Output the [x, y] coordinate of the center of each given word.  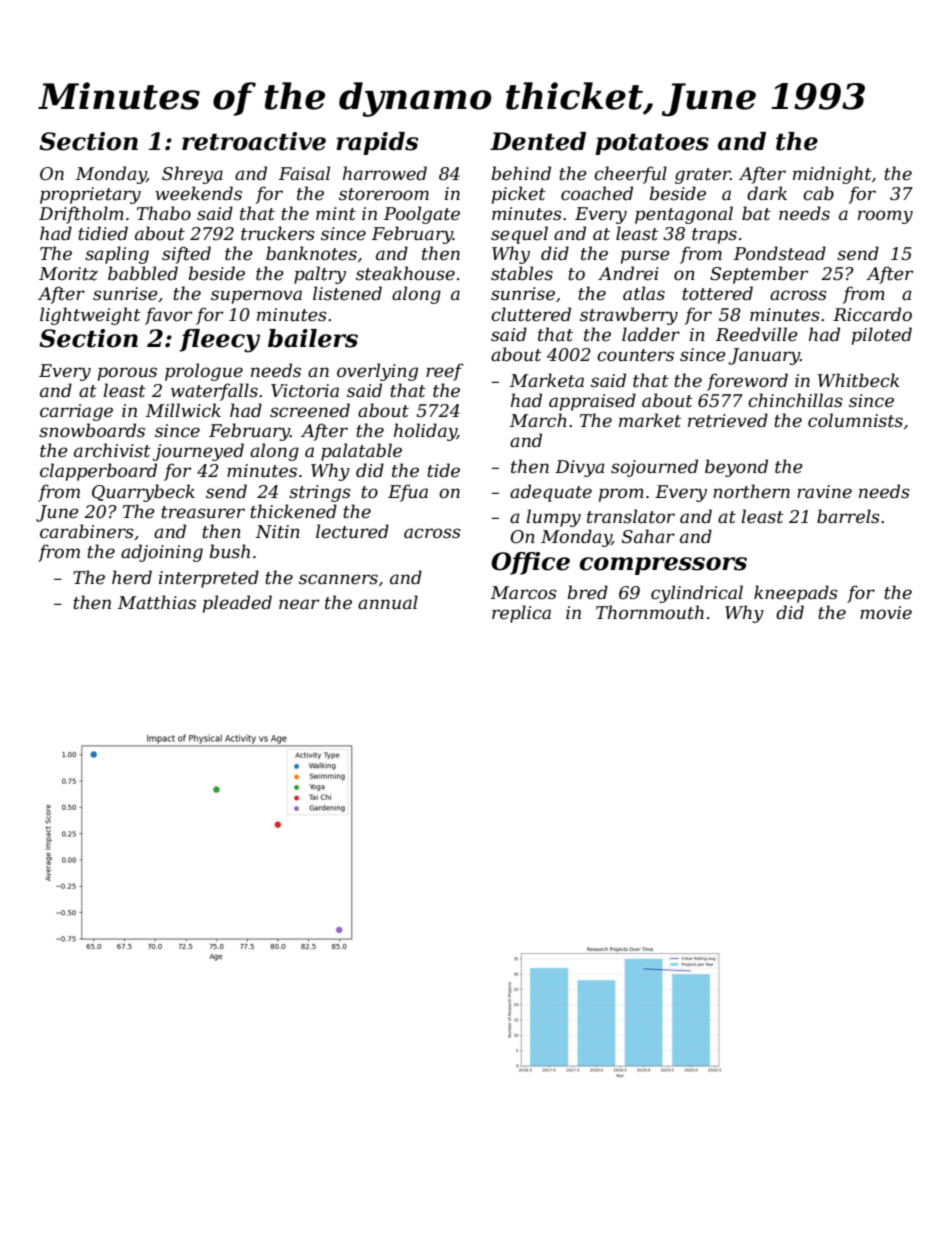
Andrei [628, 273]
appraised [592, 402]
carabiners [87, 531]
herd [132, 577]
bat [756, 213]
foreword [747, 382]
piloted [882, 336]
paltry [320, 275]
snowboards [92, 430]
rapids [377, 143]
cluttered [531, 314]
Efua [408, 493]
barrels [848, 516]
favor [168, 316]
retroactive [254, 141]
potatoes [652, 144]
